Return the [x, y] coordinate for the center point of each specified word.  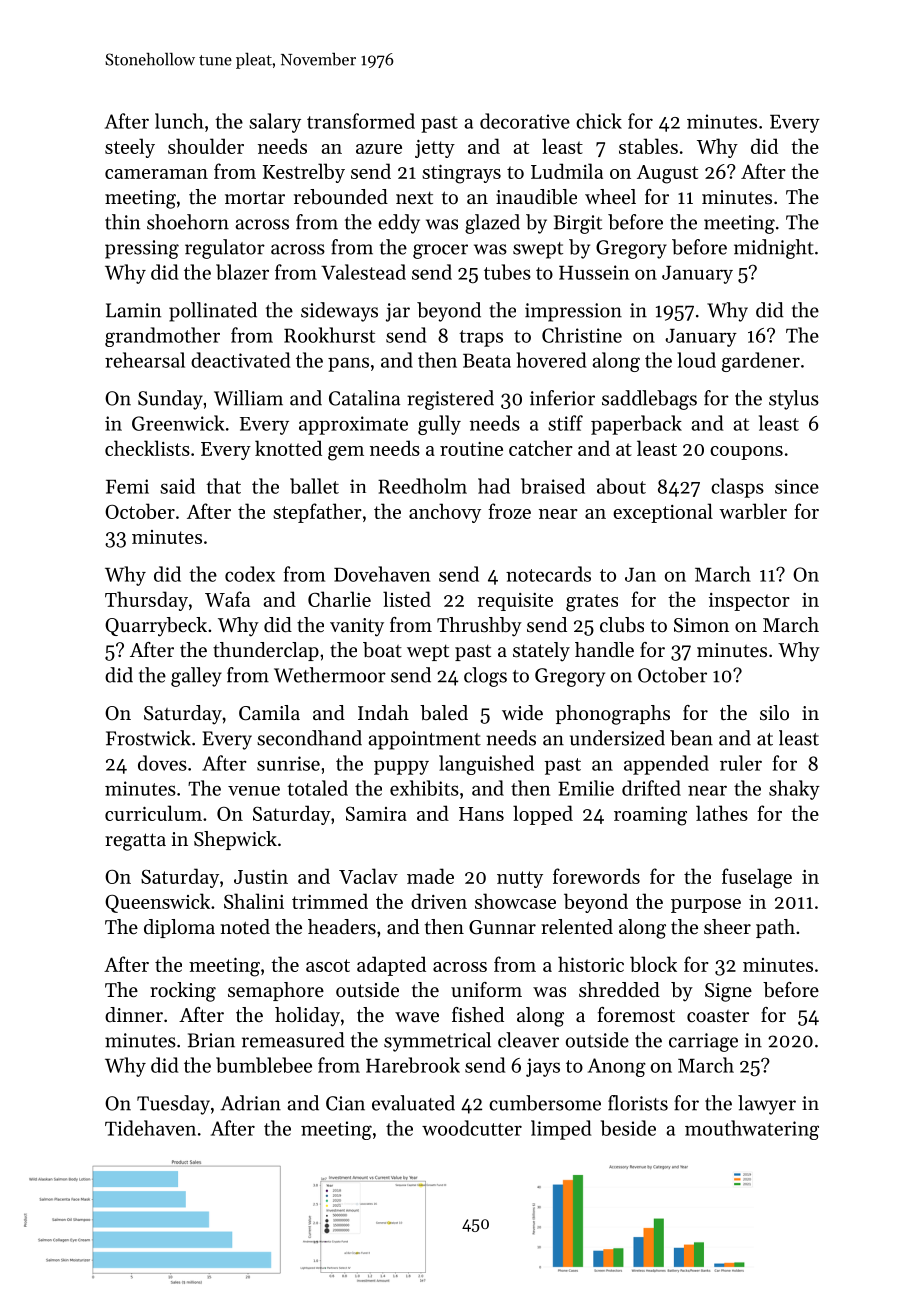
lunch [179, 121]
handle [604, 649]
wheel [610, 197]
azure [379, 149]
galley [196, 677]
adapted [391, 966]
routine [471, 449]
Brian [211, 1040]
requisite [515, 602]
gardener [761, 362]
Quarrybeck [156, 627]
